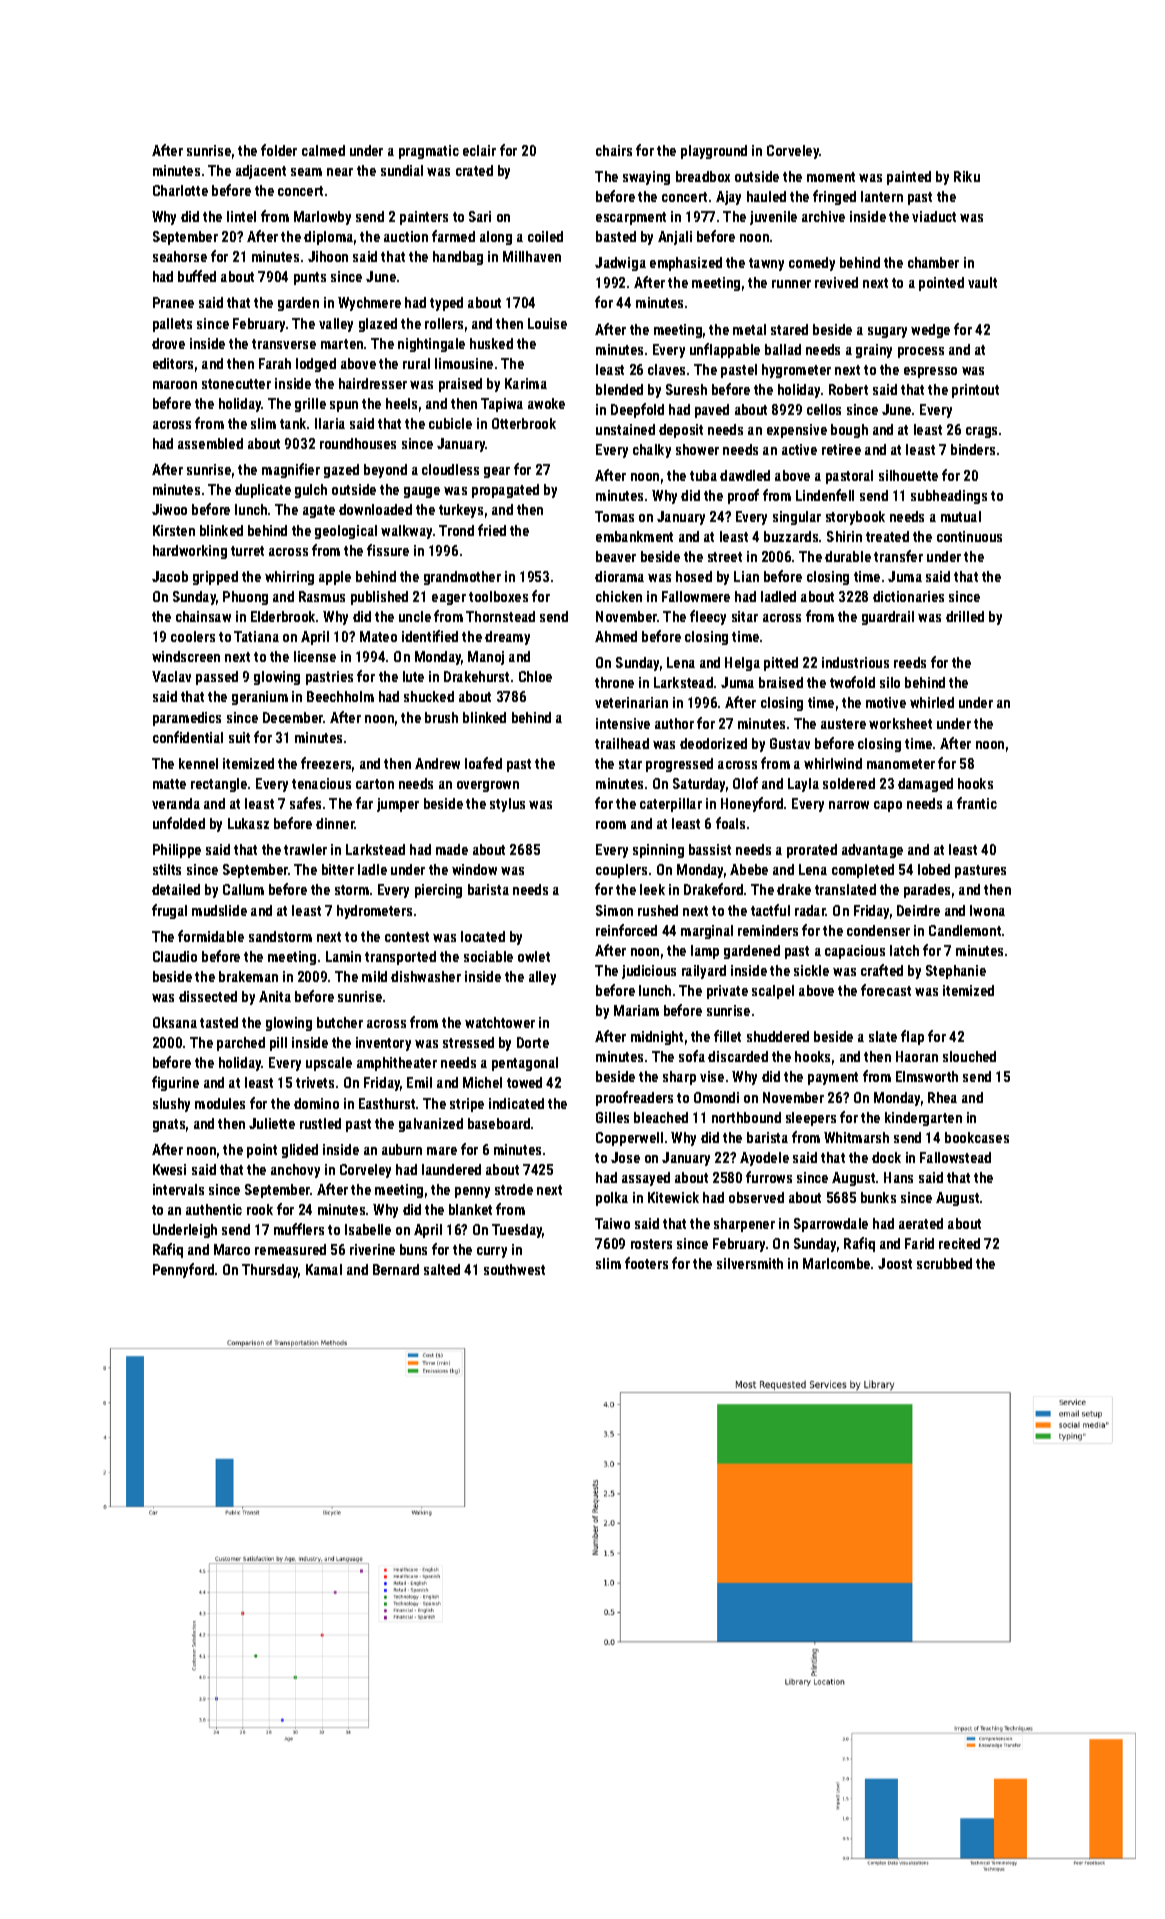 This page has height=1919, width=1165. What do you see at coordinates (190, 552) in the page?
I see `hardworking` at bounding box center [190, 552].
